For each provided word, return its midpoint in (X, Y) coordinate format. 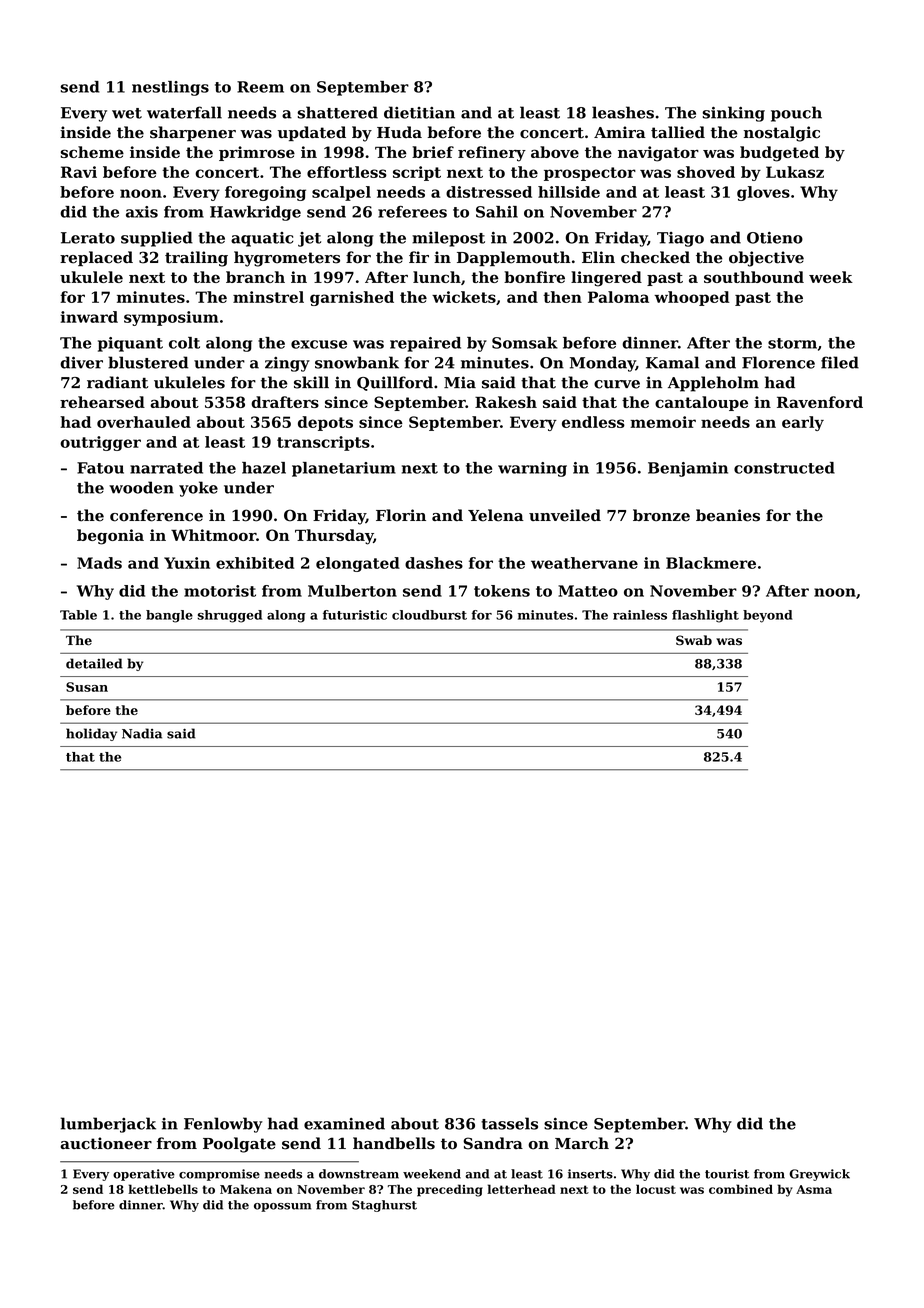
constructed (784, 468)
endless (593, 422)
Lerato (88, 238)
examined (344, 1123)
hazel (264, 468)
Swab (694, 640)
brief (433, 152)
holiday (91, 734)
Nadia (142, 733)
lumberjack (108, 1125)
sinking (734, 114)
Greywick (819, 1175)
